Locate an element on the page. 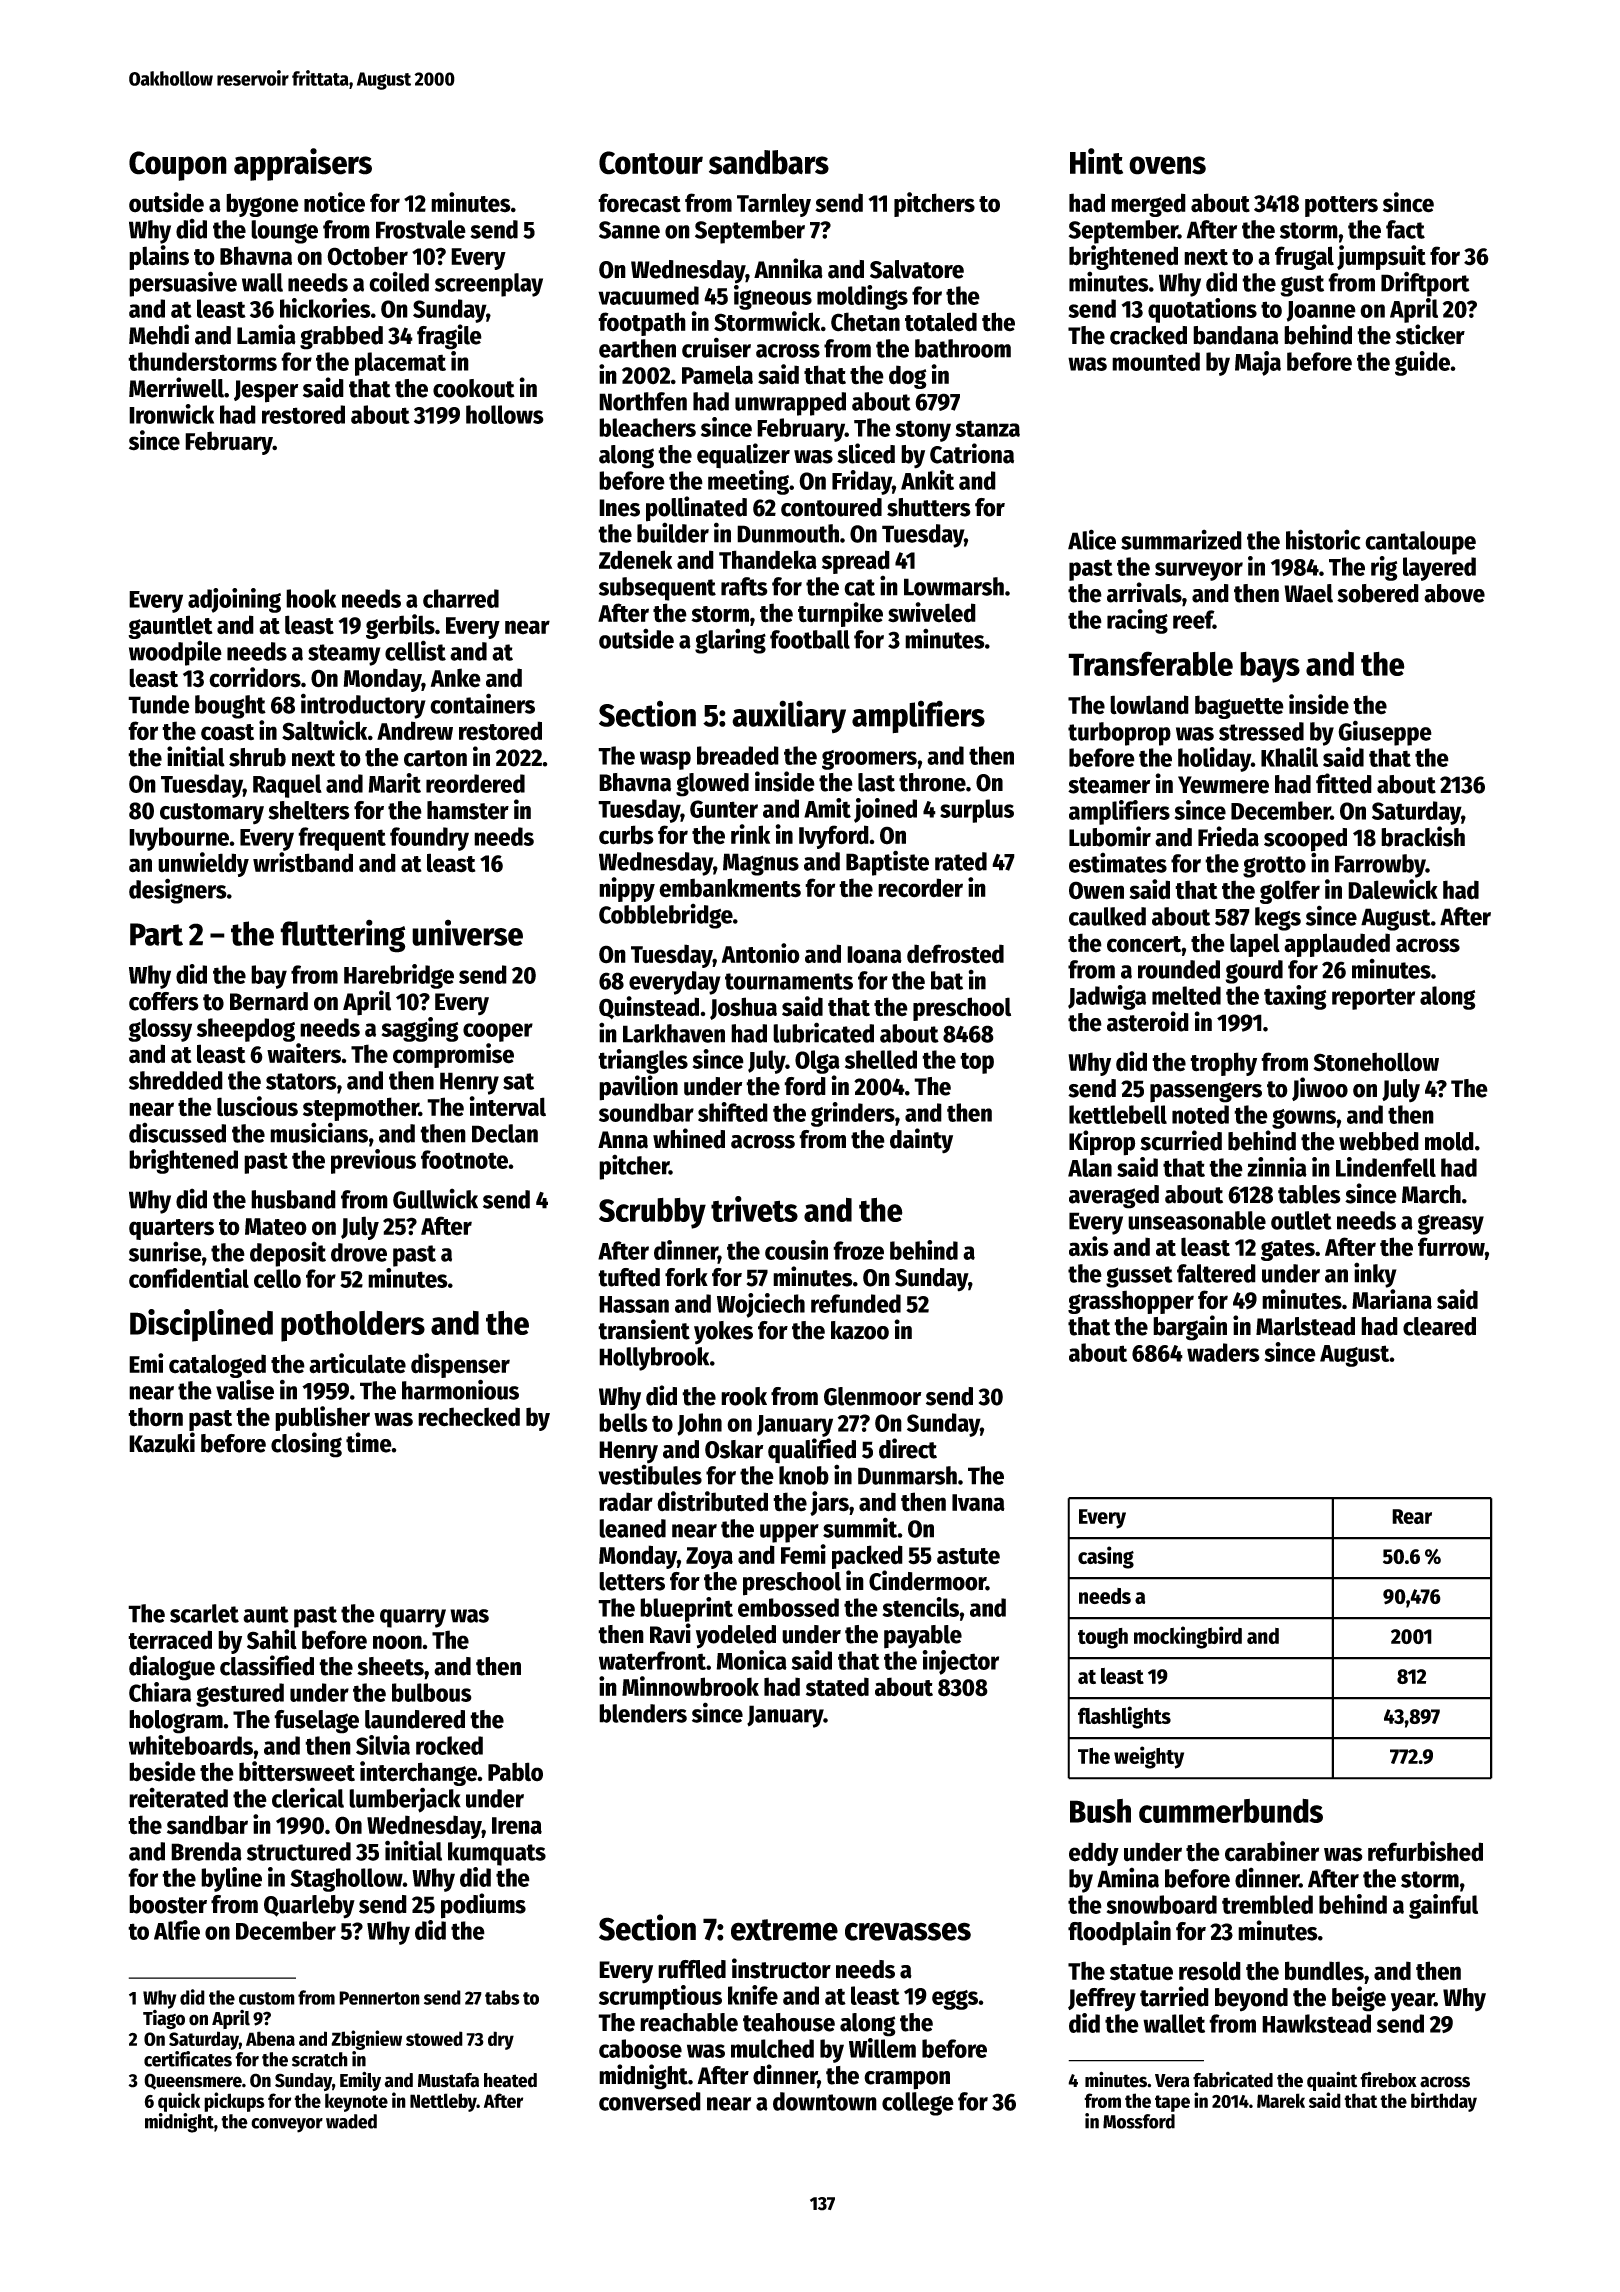  casing is located at coordinates (1106, 1557).
